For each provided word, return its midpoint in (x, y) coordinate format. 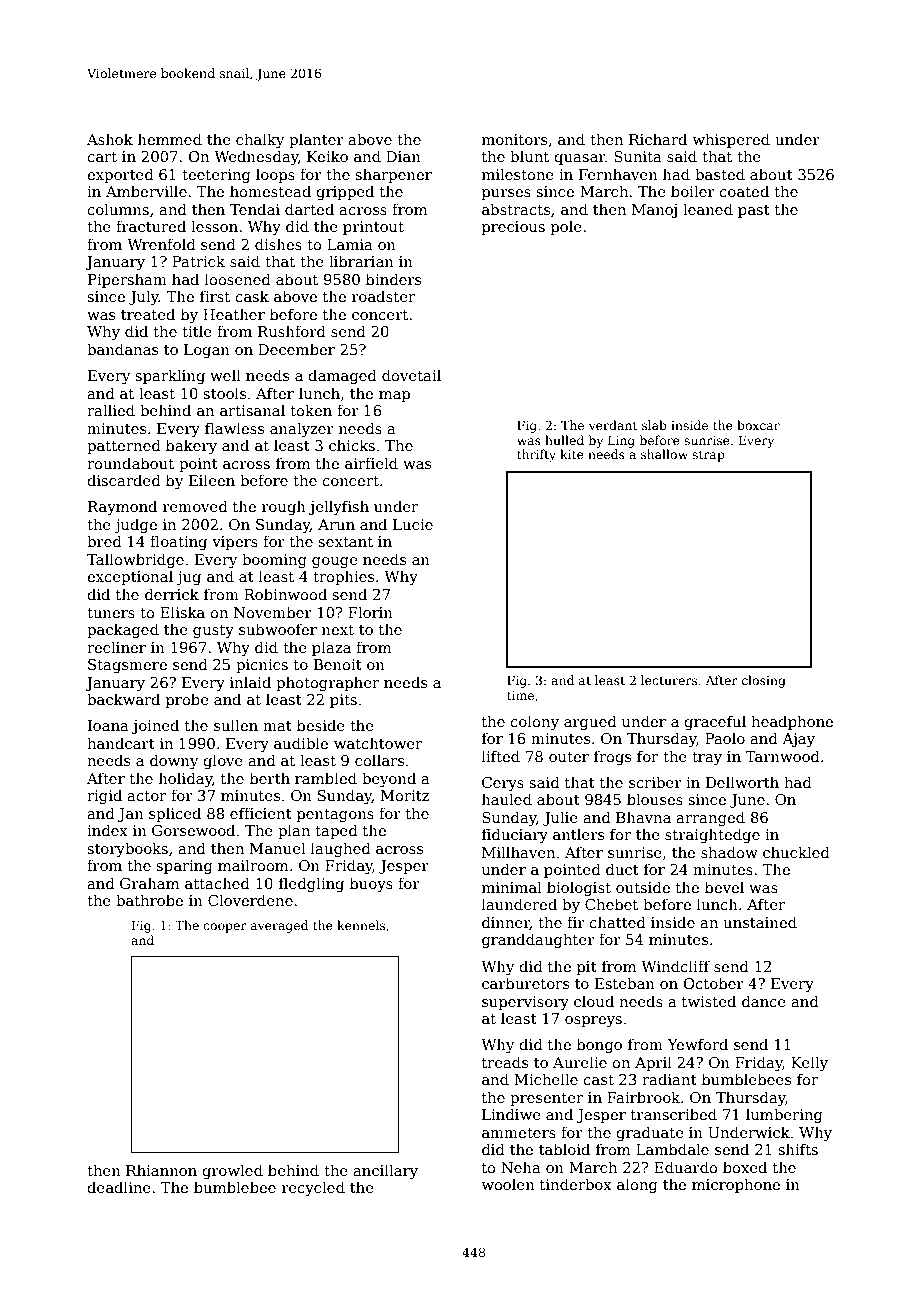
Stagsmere (127, 666)
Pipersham (127, 280)
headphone (792, 722)
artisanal (252, 410)
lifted (501, 756)
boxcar (758, 425)
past (754, 211)
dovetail (411, 375)
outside (643, 887)
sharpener (393, 175)
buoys (371, 884)
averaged (279, 926)
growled (232, 1171)
